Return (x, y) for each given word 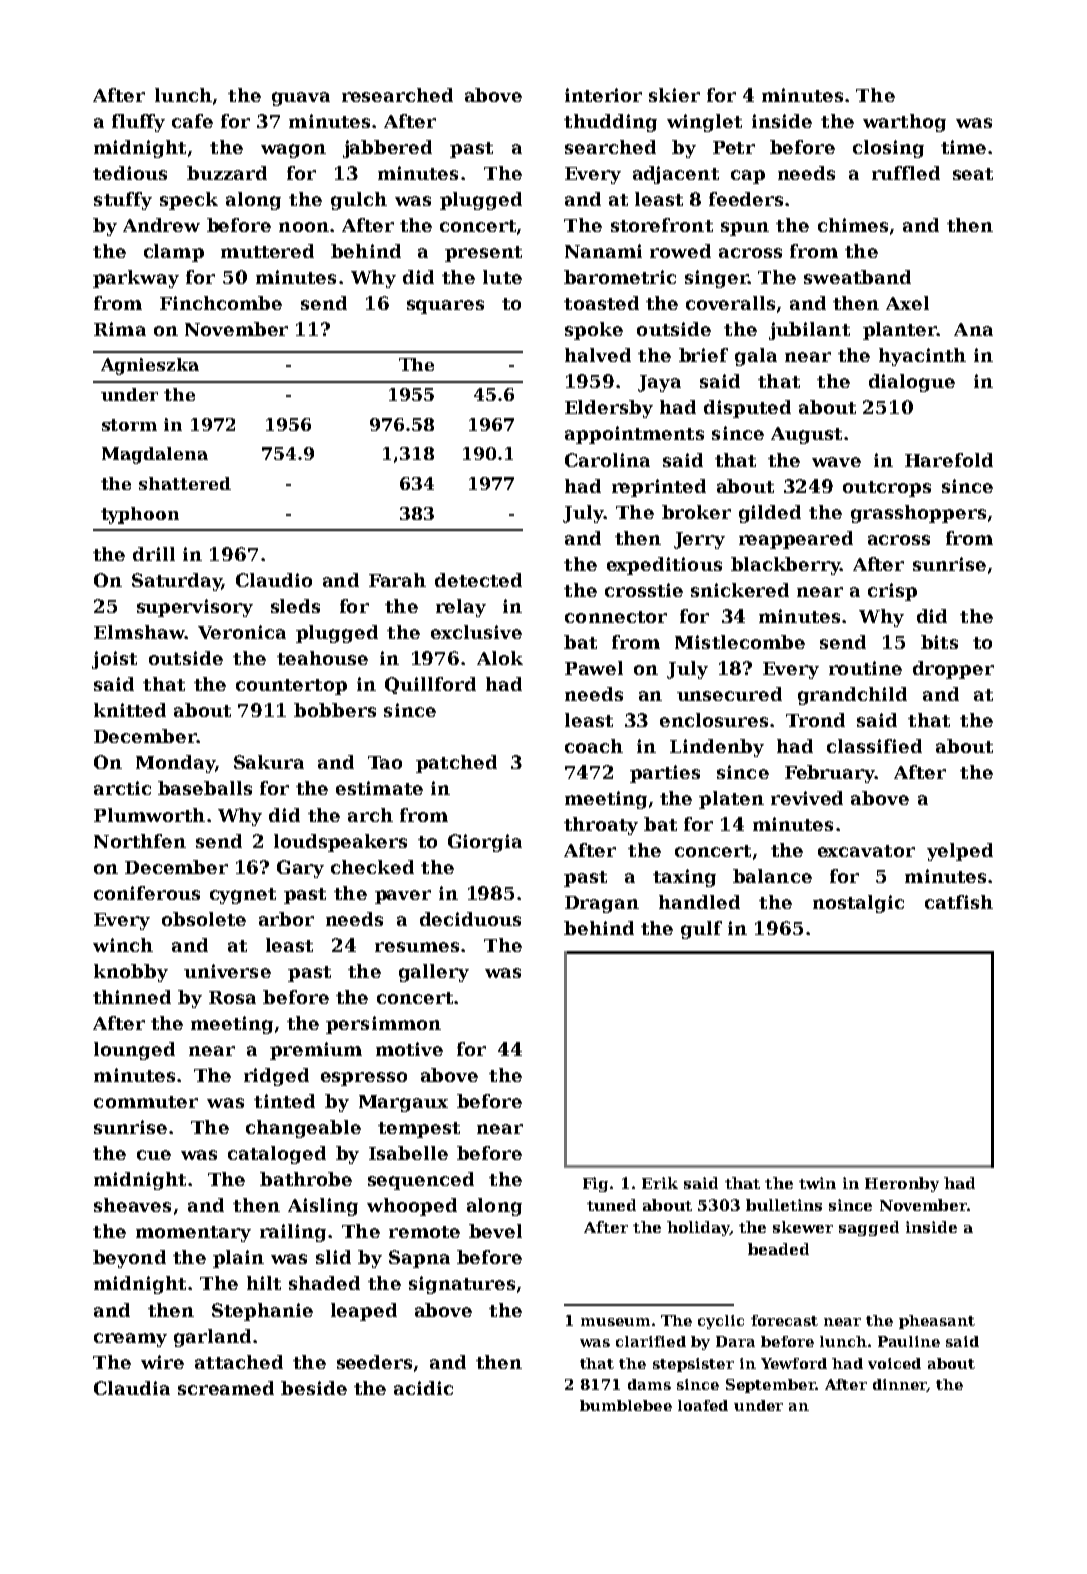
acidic (423, 1388)
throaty (601, 826)
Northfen (140, 841)
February (830, 774)
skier (674, 95)
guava (301, 99)
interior (603, 95)
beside (314, 1388)
